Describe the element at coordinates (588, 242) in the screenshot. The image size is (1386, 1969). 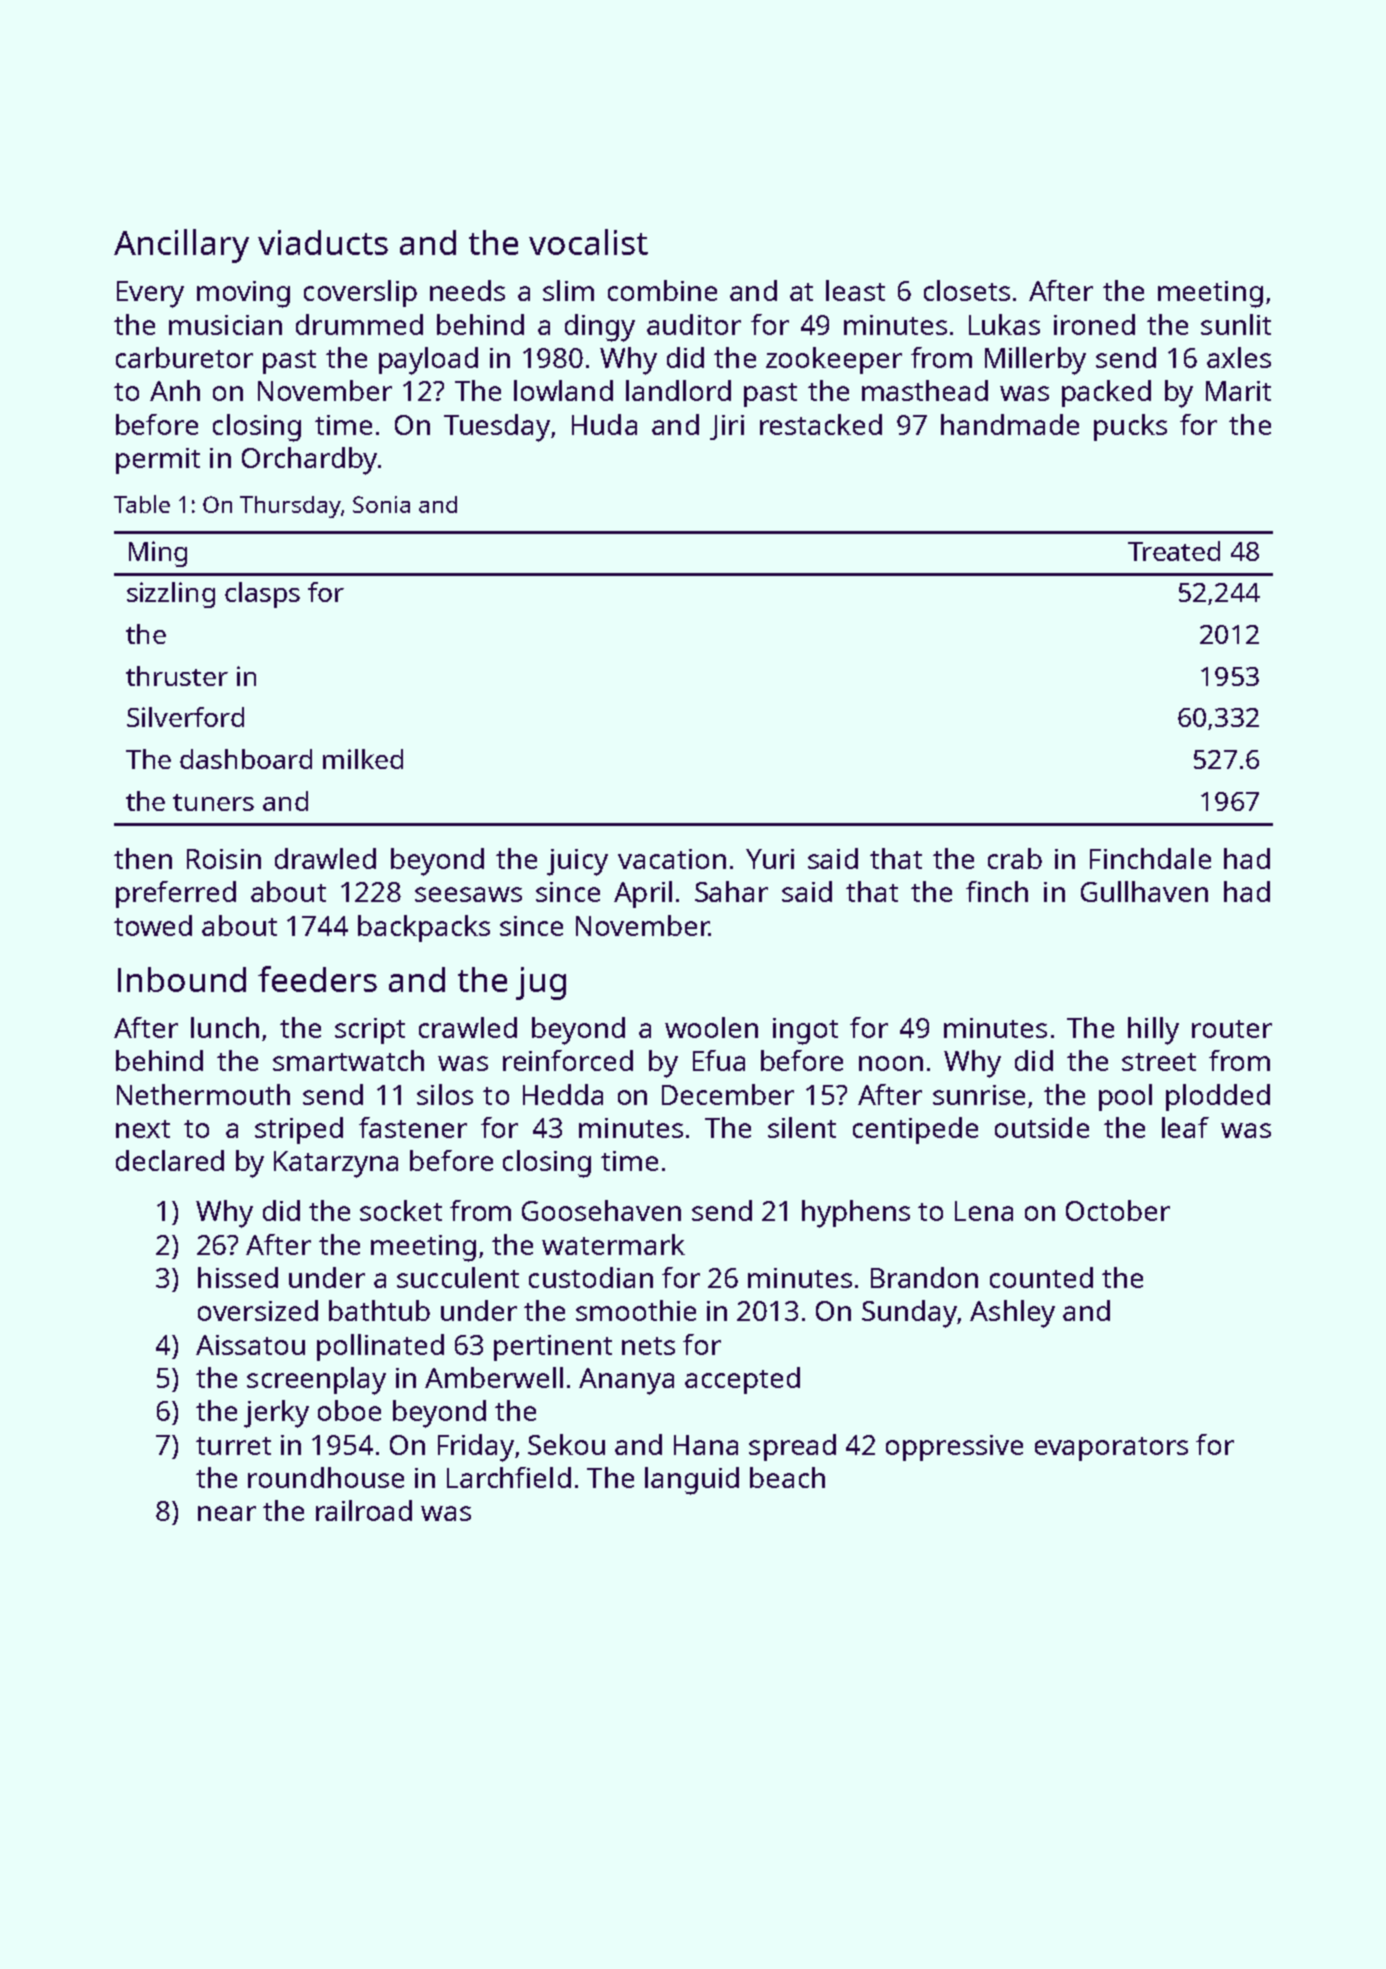
I see `vocalist` at that location.
